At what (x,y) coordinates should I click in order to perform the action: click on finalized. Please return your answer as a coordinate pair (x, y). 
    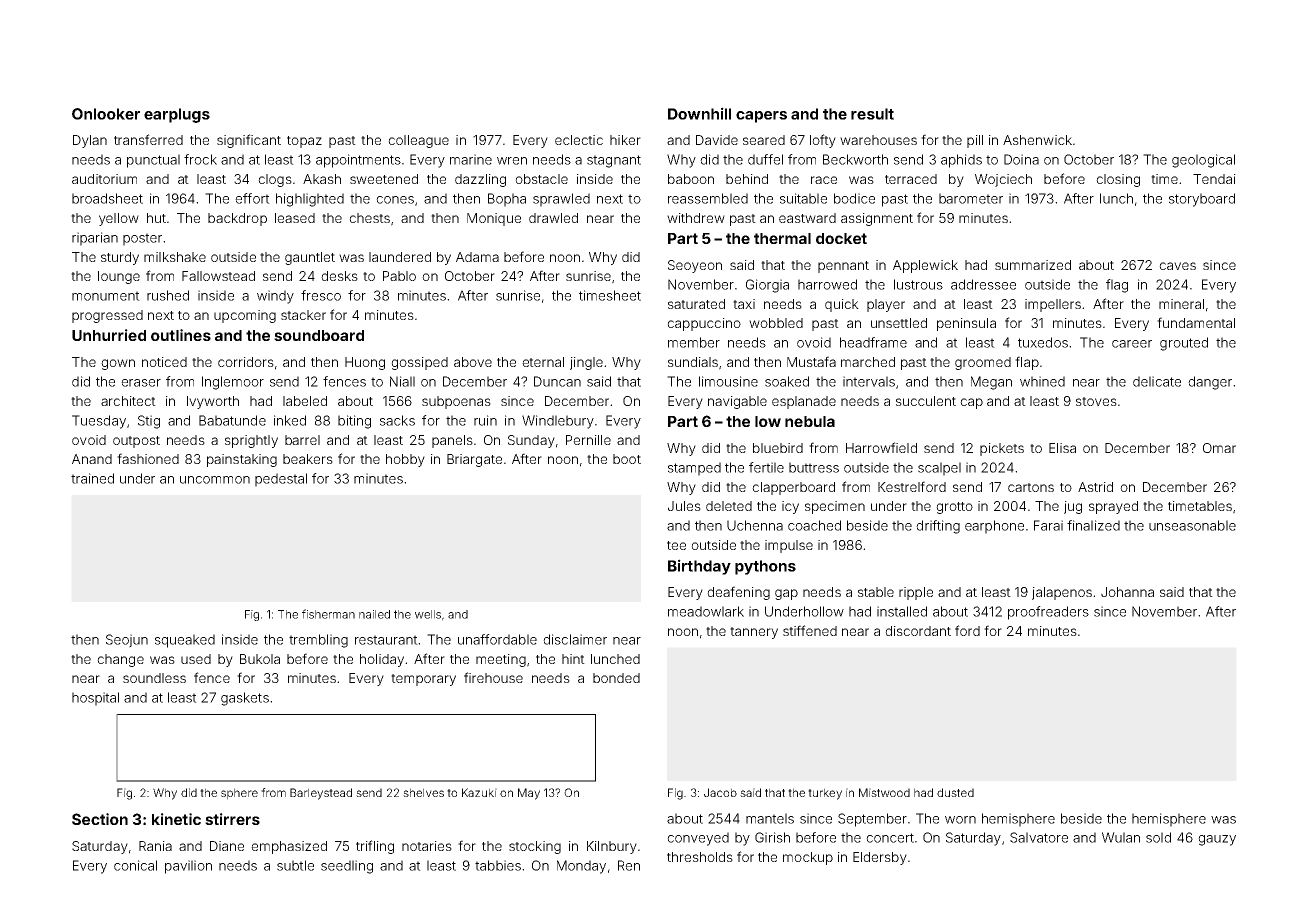
    Looking at the image, I should click on (1093, 525).
